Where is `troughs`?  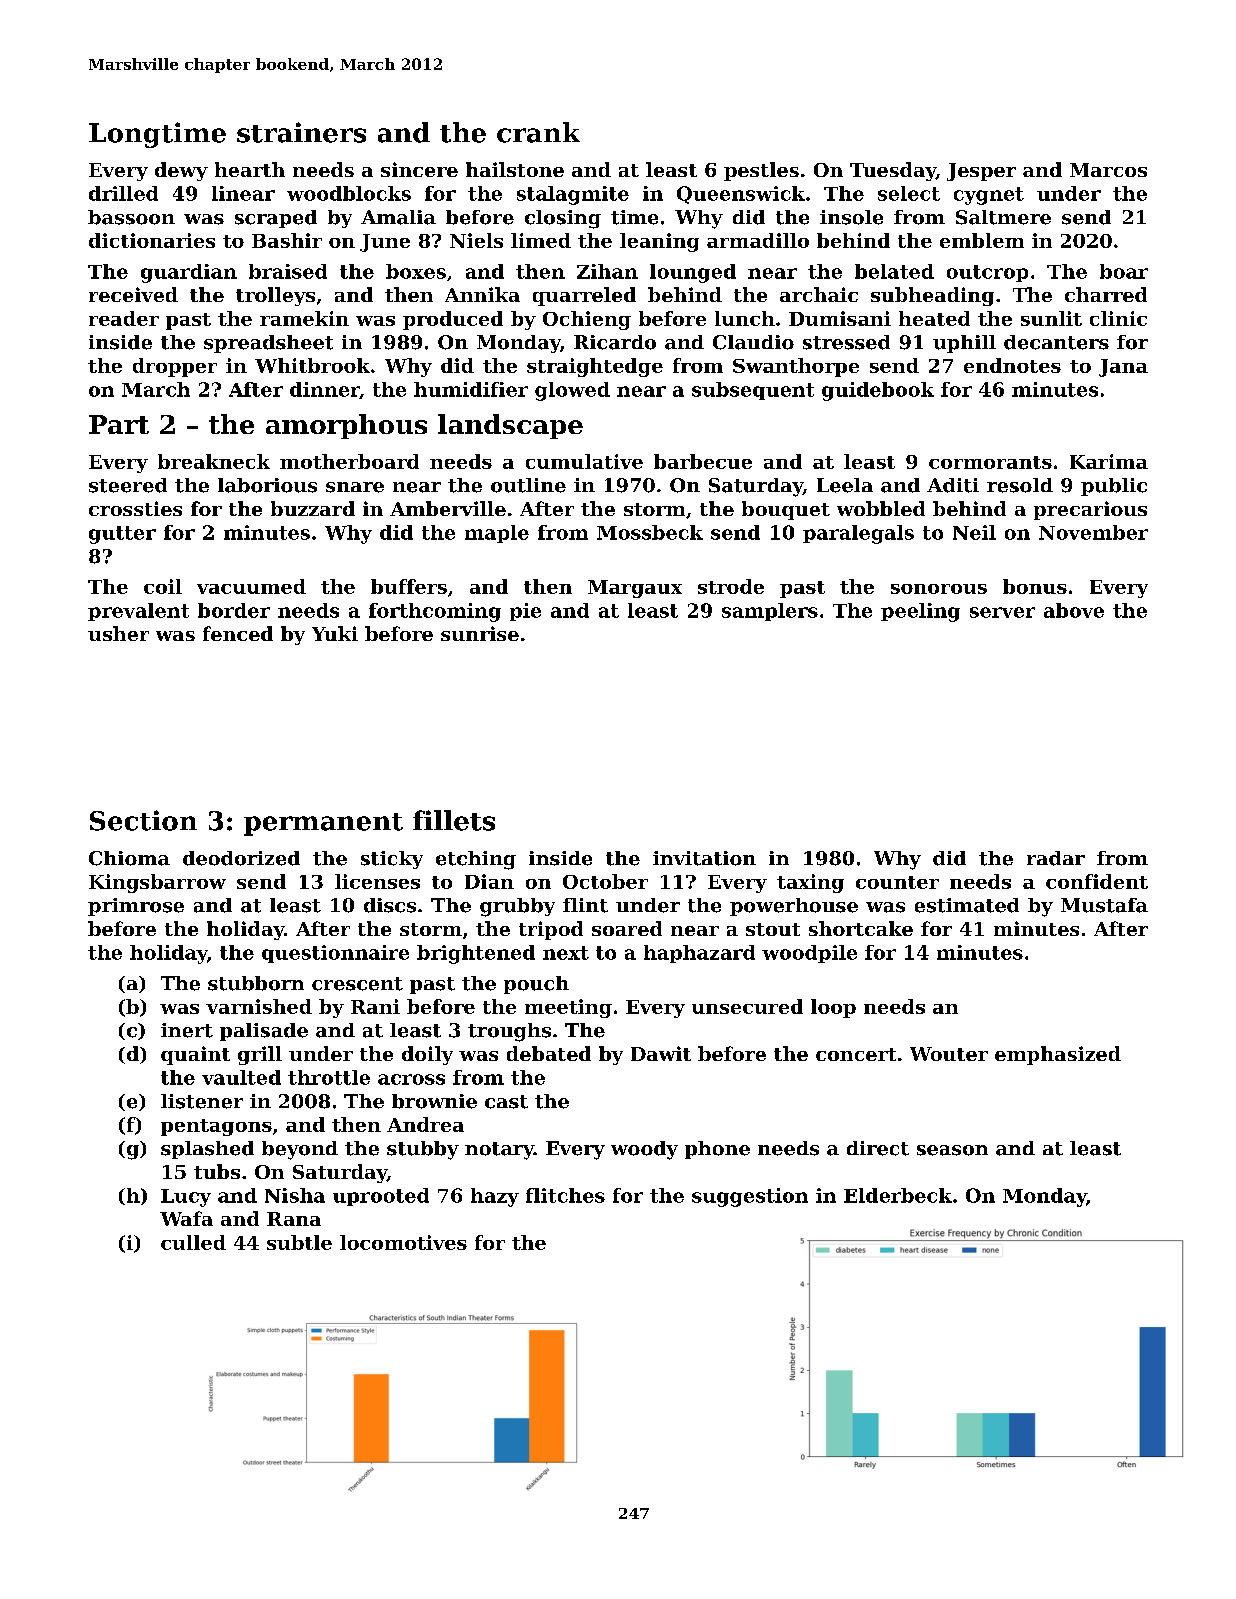
troughs is located at coordinates (509, 1032).
